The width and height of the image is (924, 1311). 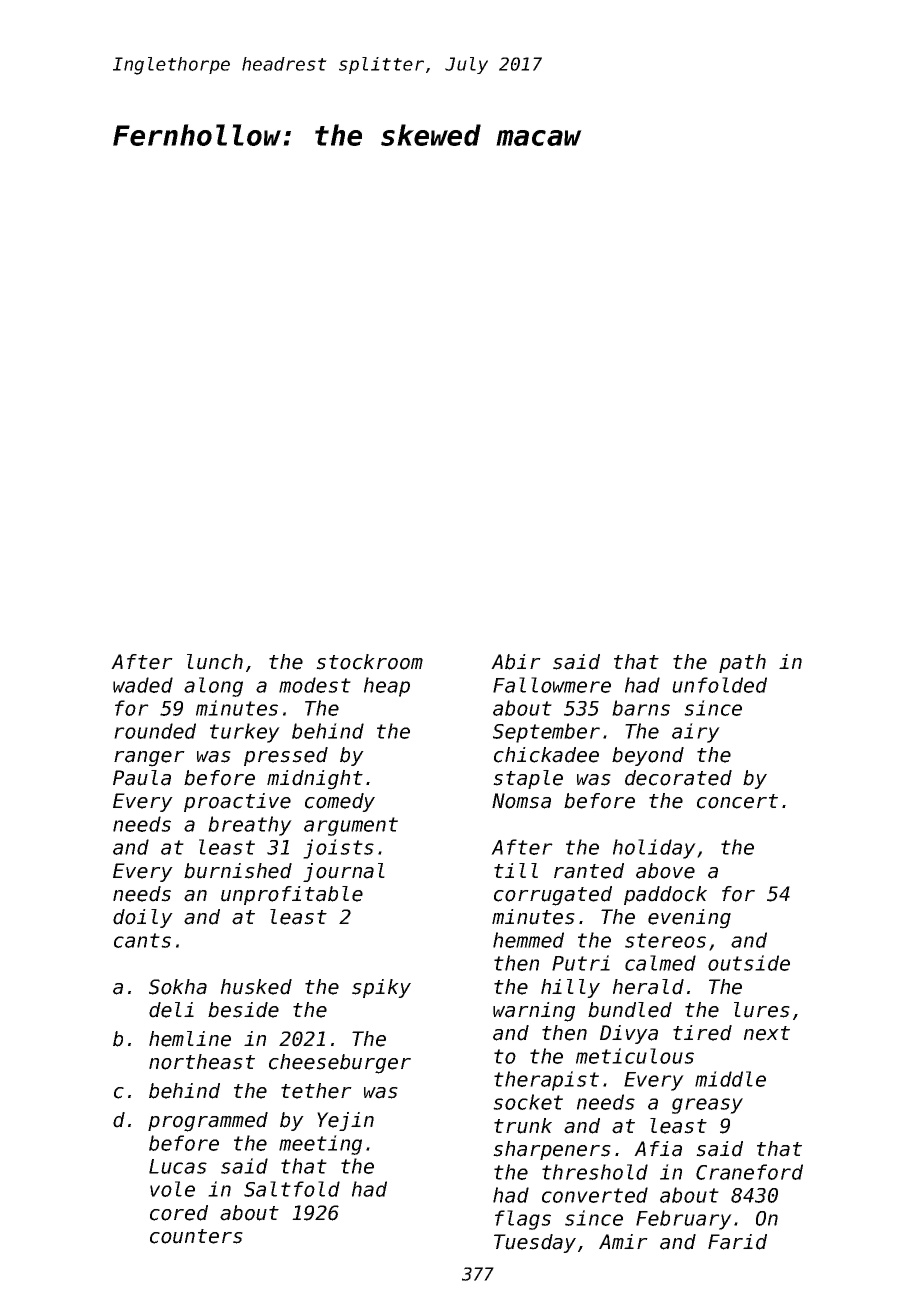 What do you see at coordinates (552, 1150) in the image?
I see `sharpeners` at bounding box center [552, 1150].
